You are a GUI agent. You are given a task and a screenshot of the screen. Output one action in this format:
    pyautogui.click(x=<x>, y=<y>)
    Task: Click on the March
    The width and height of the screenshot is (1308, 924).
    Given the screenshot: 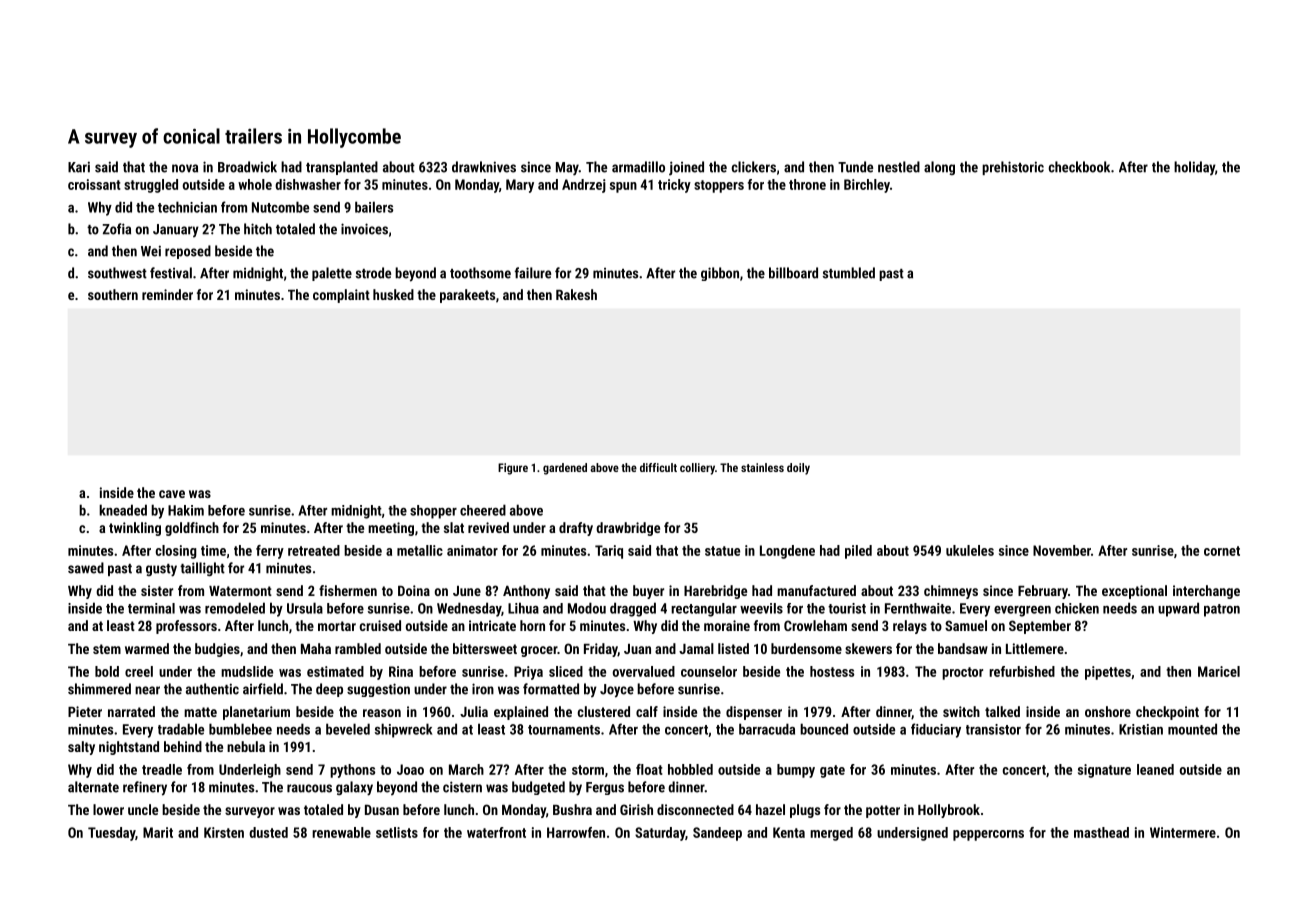 What is the action you would take?
    pyautogui.click(x=466, y=769)
